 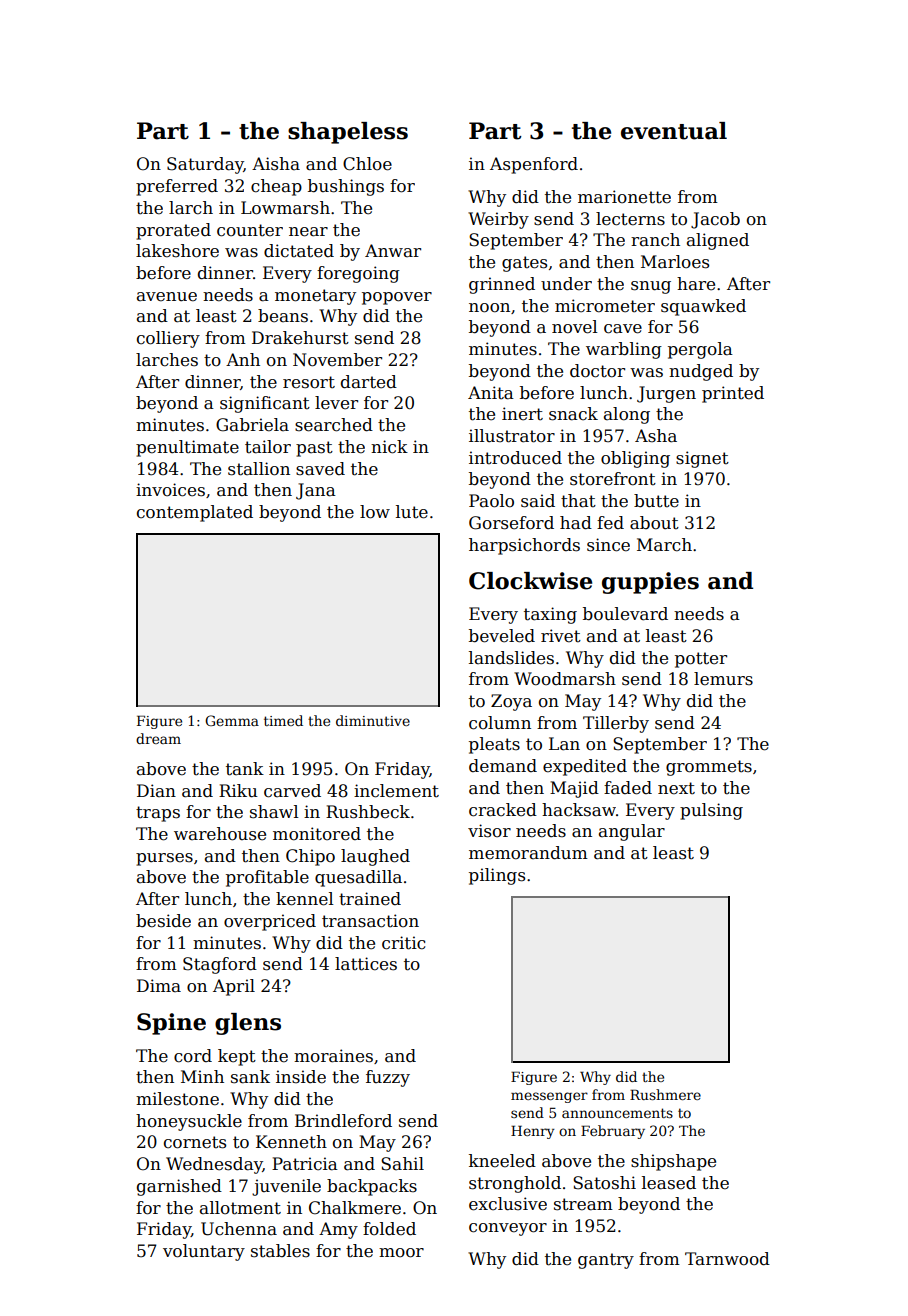 What do you see at coordinates (373, 720) in the page?
I see `diminutive` at bounding box center [373, 720].
